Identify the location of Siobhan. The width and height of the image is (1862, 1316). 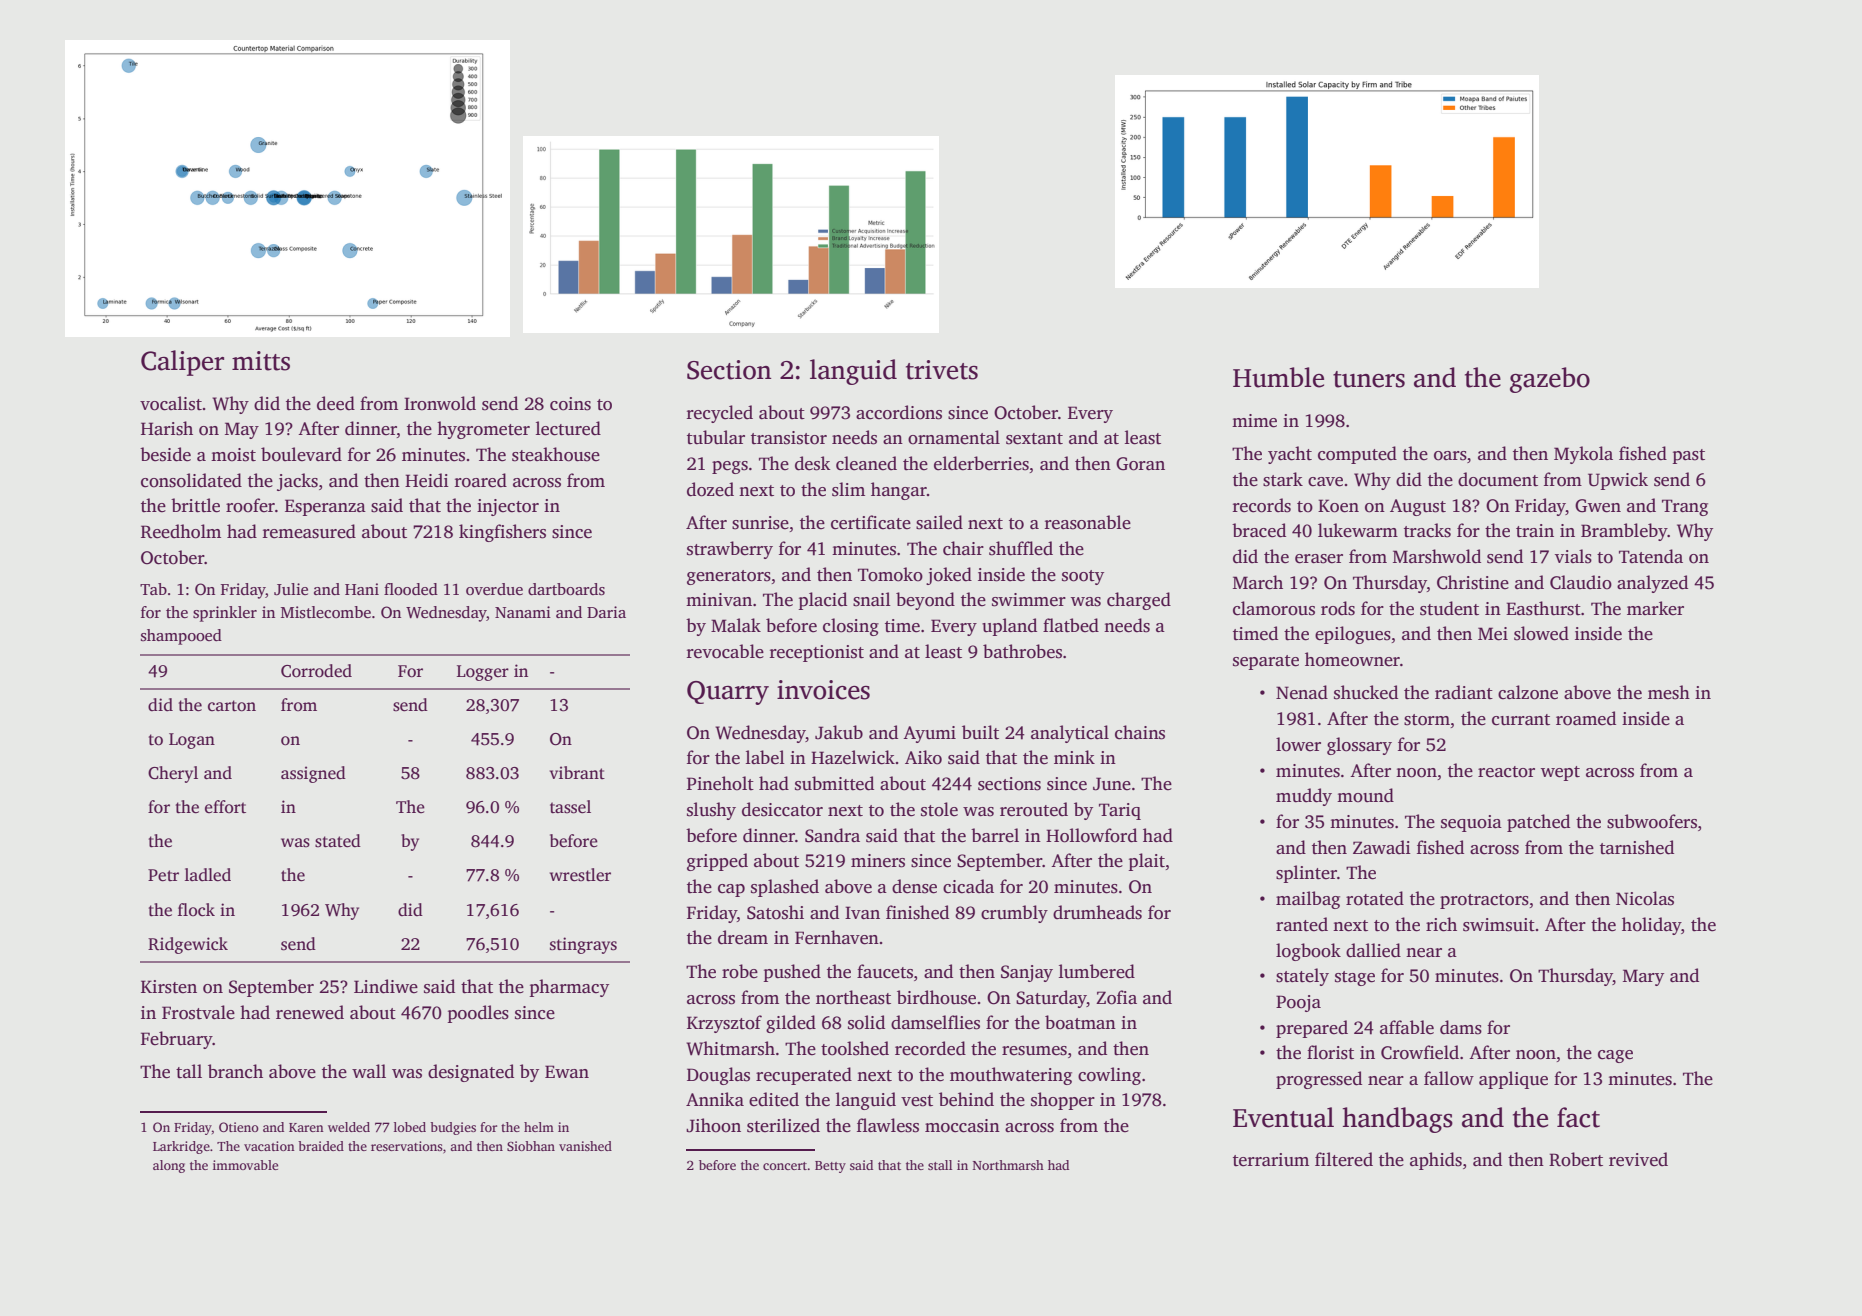
(531, 1146).
